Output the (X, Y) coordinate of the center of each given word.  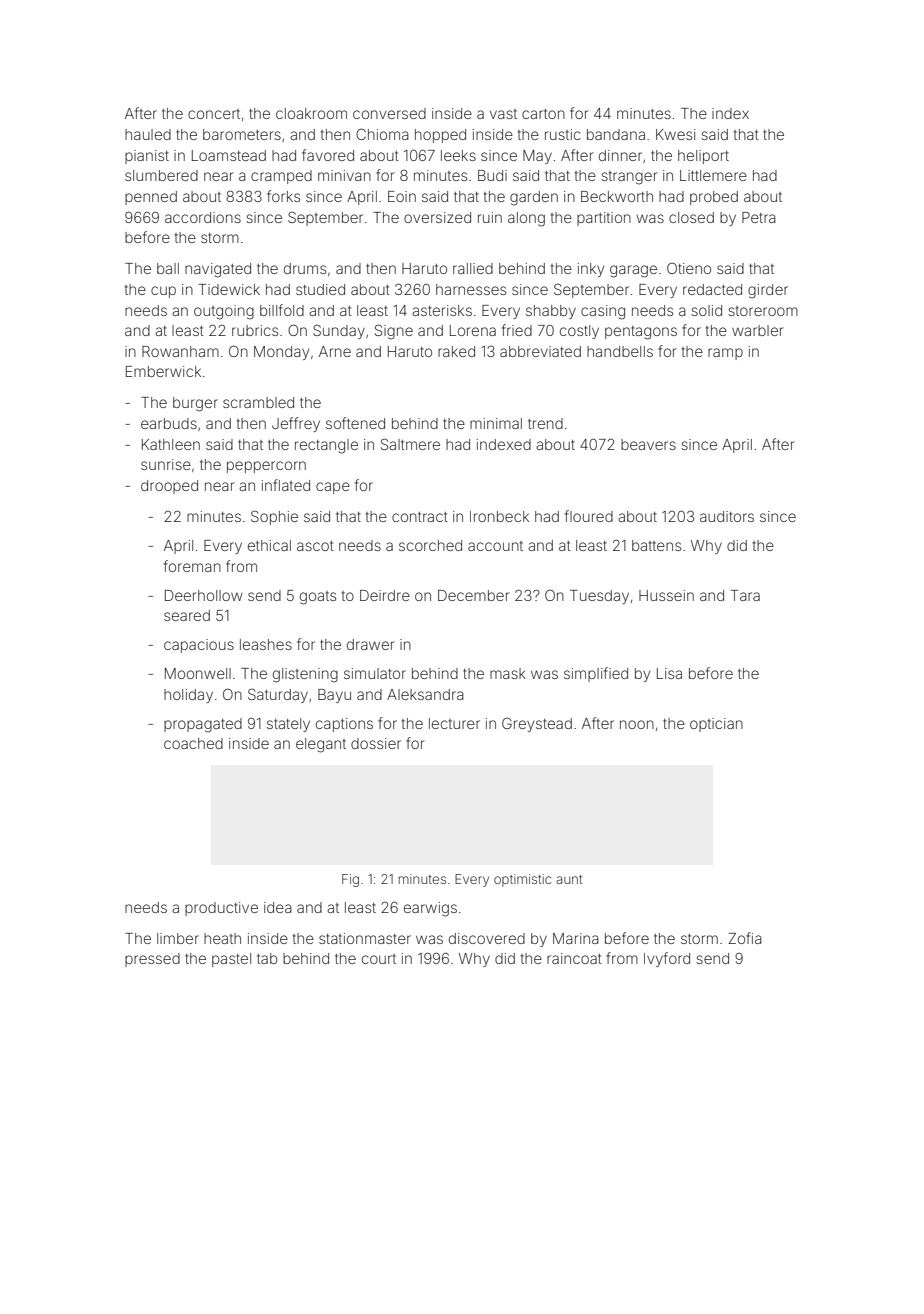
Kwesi (675, 134)
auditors (727, 516)
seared (187, 615)
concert (214, 114)
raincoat (574, 958)
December (474, 595)
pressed (152, 960)
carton (543, 114)
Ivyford (667, 959)
